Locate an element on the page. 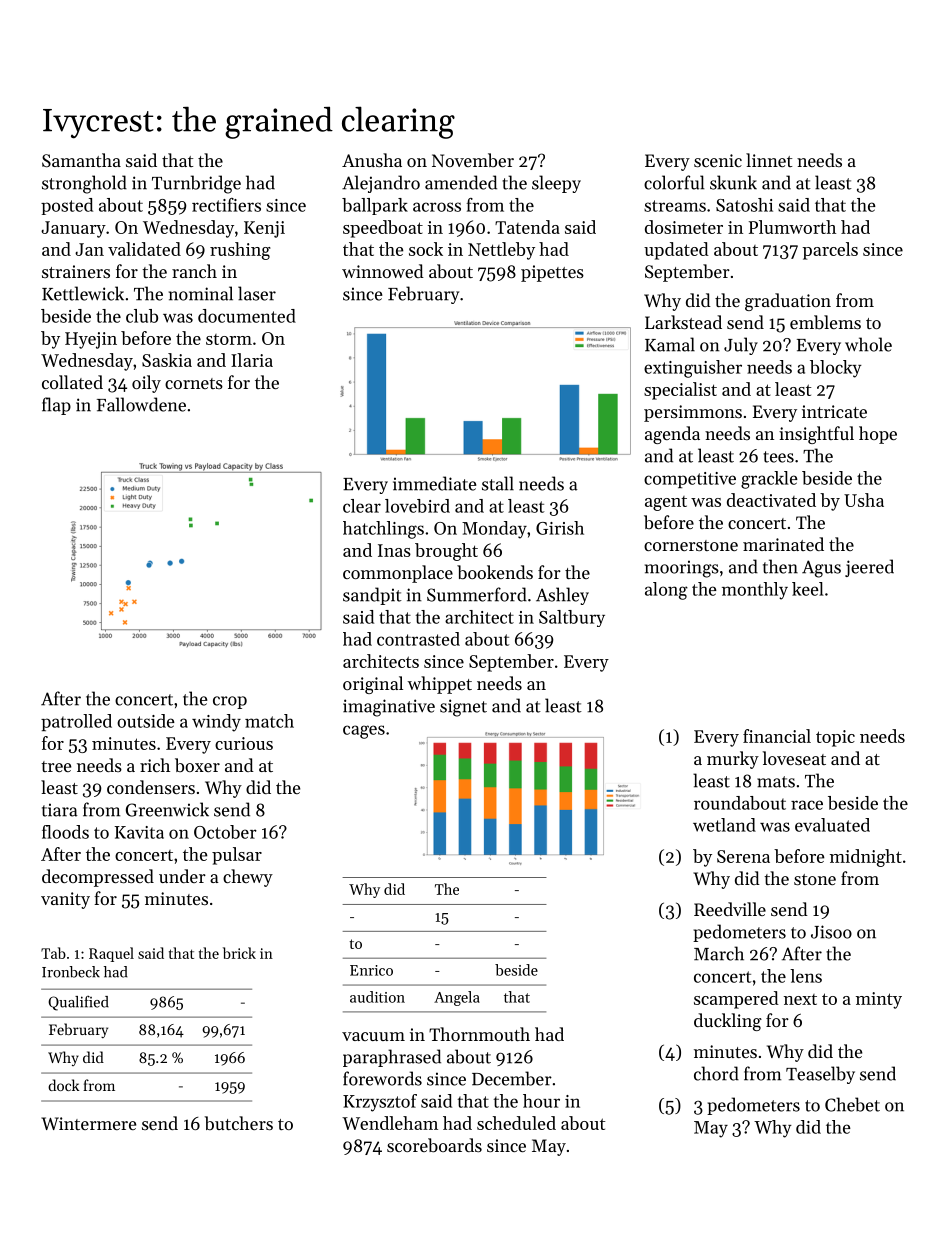 This page has height=1233, width=952. agenda is located at coordinates (672, 435).
